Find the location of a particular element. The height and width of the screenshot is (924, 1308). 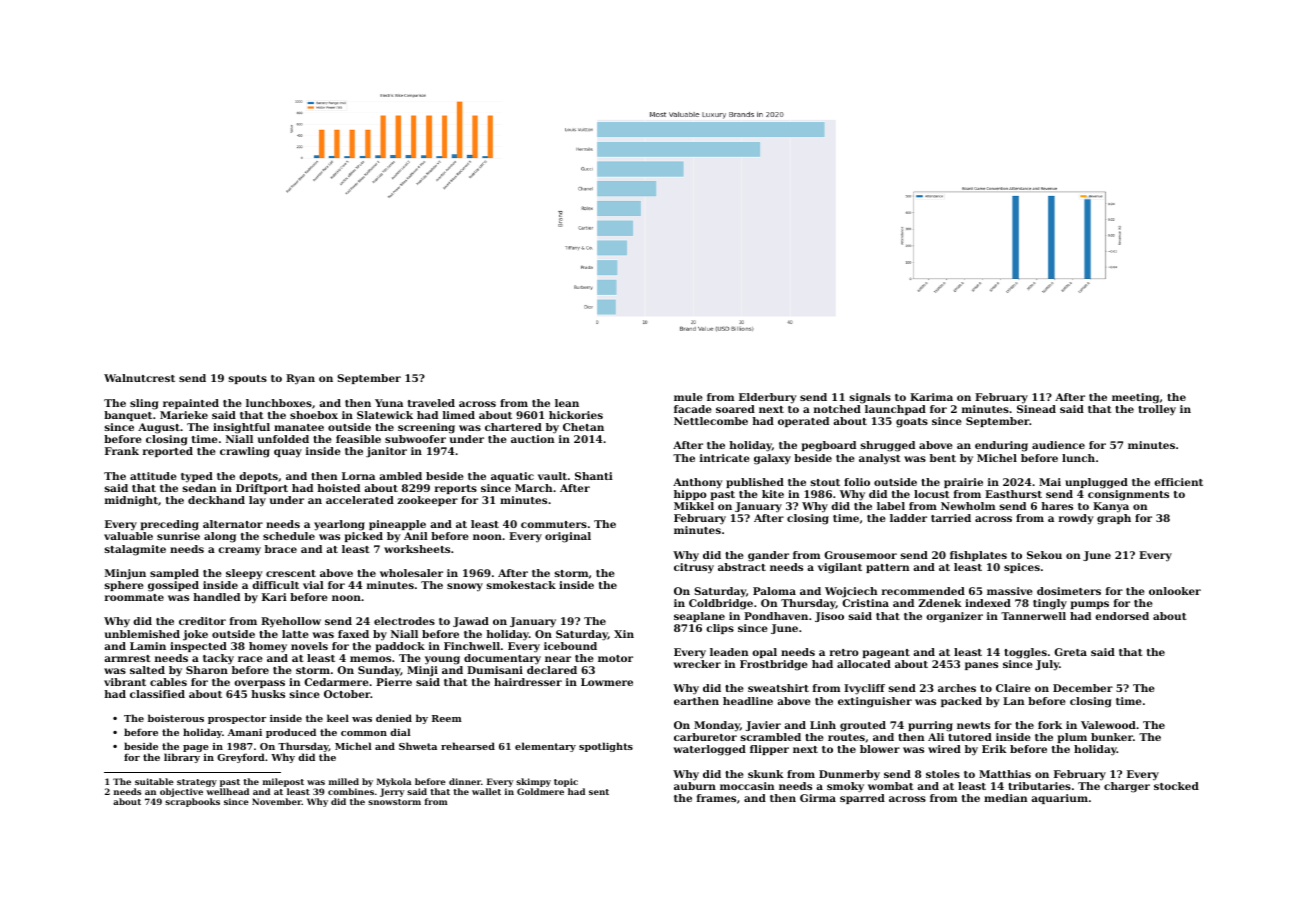

signals is located at coordinates (870, 398).
